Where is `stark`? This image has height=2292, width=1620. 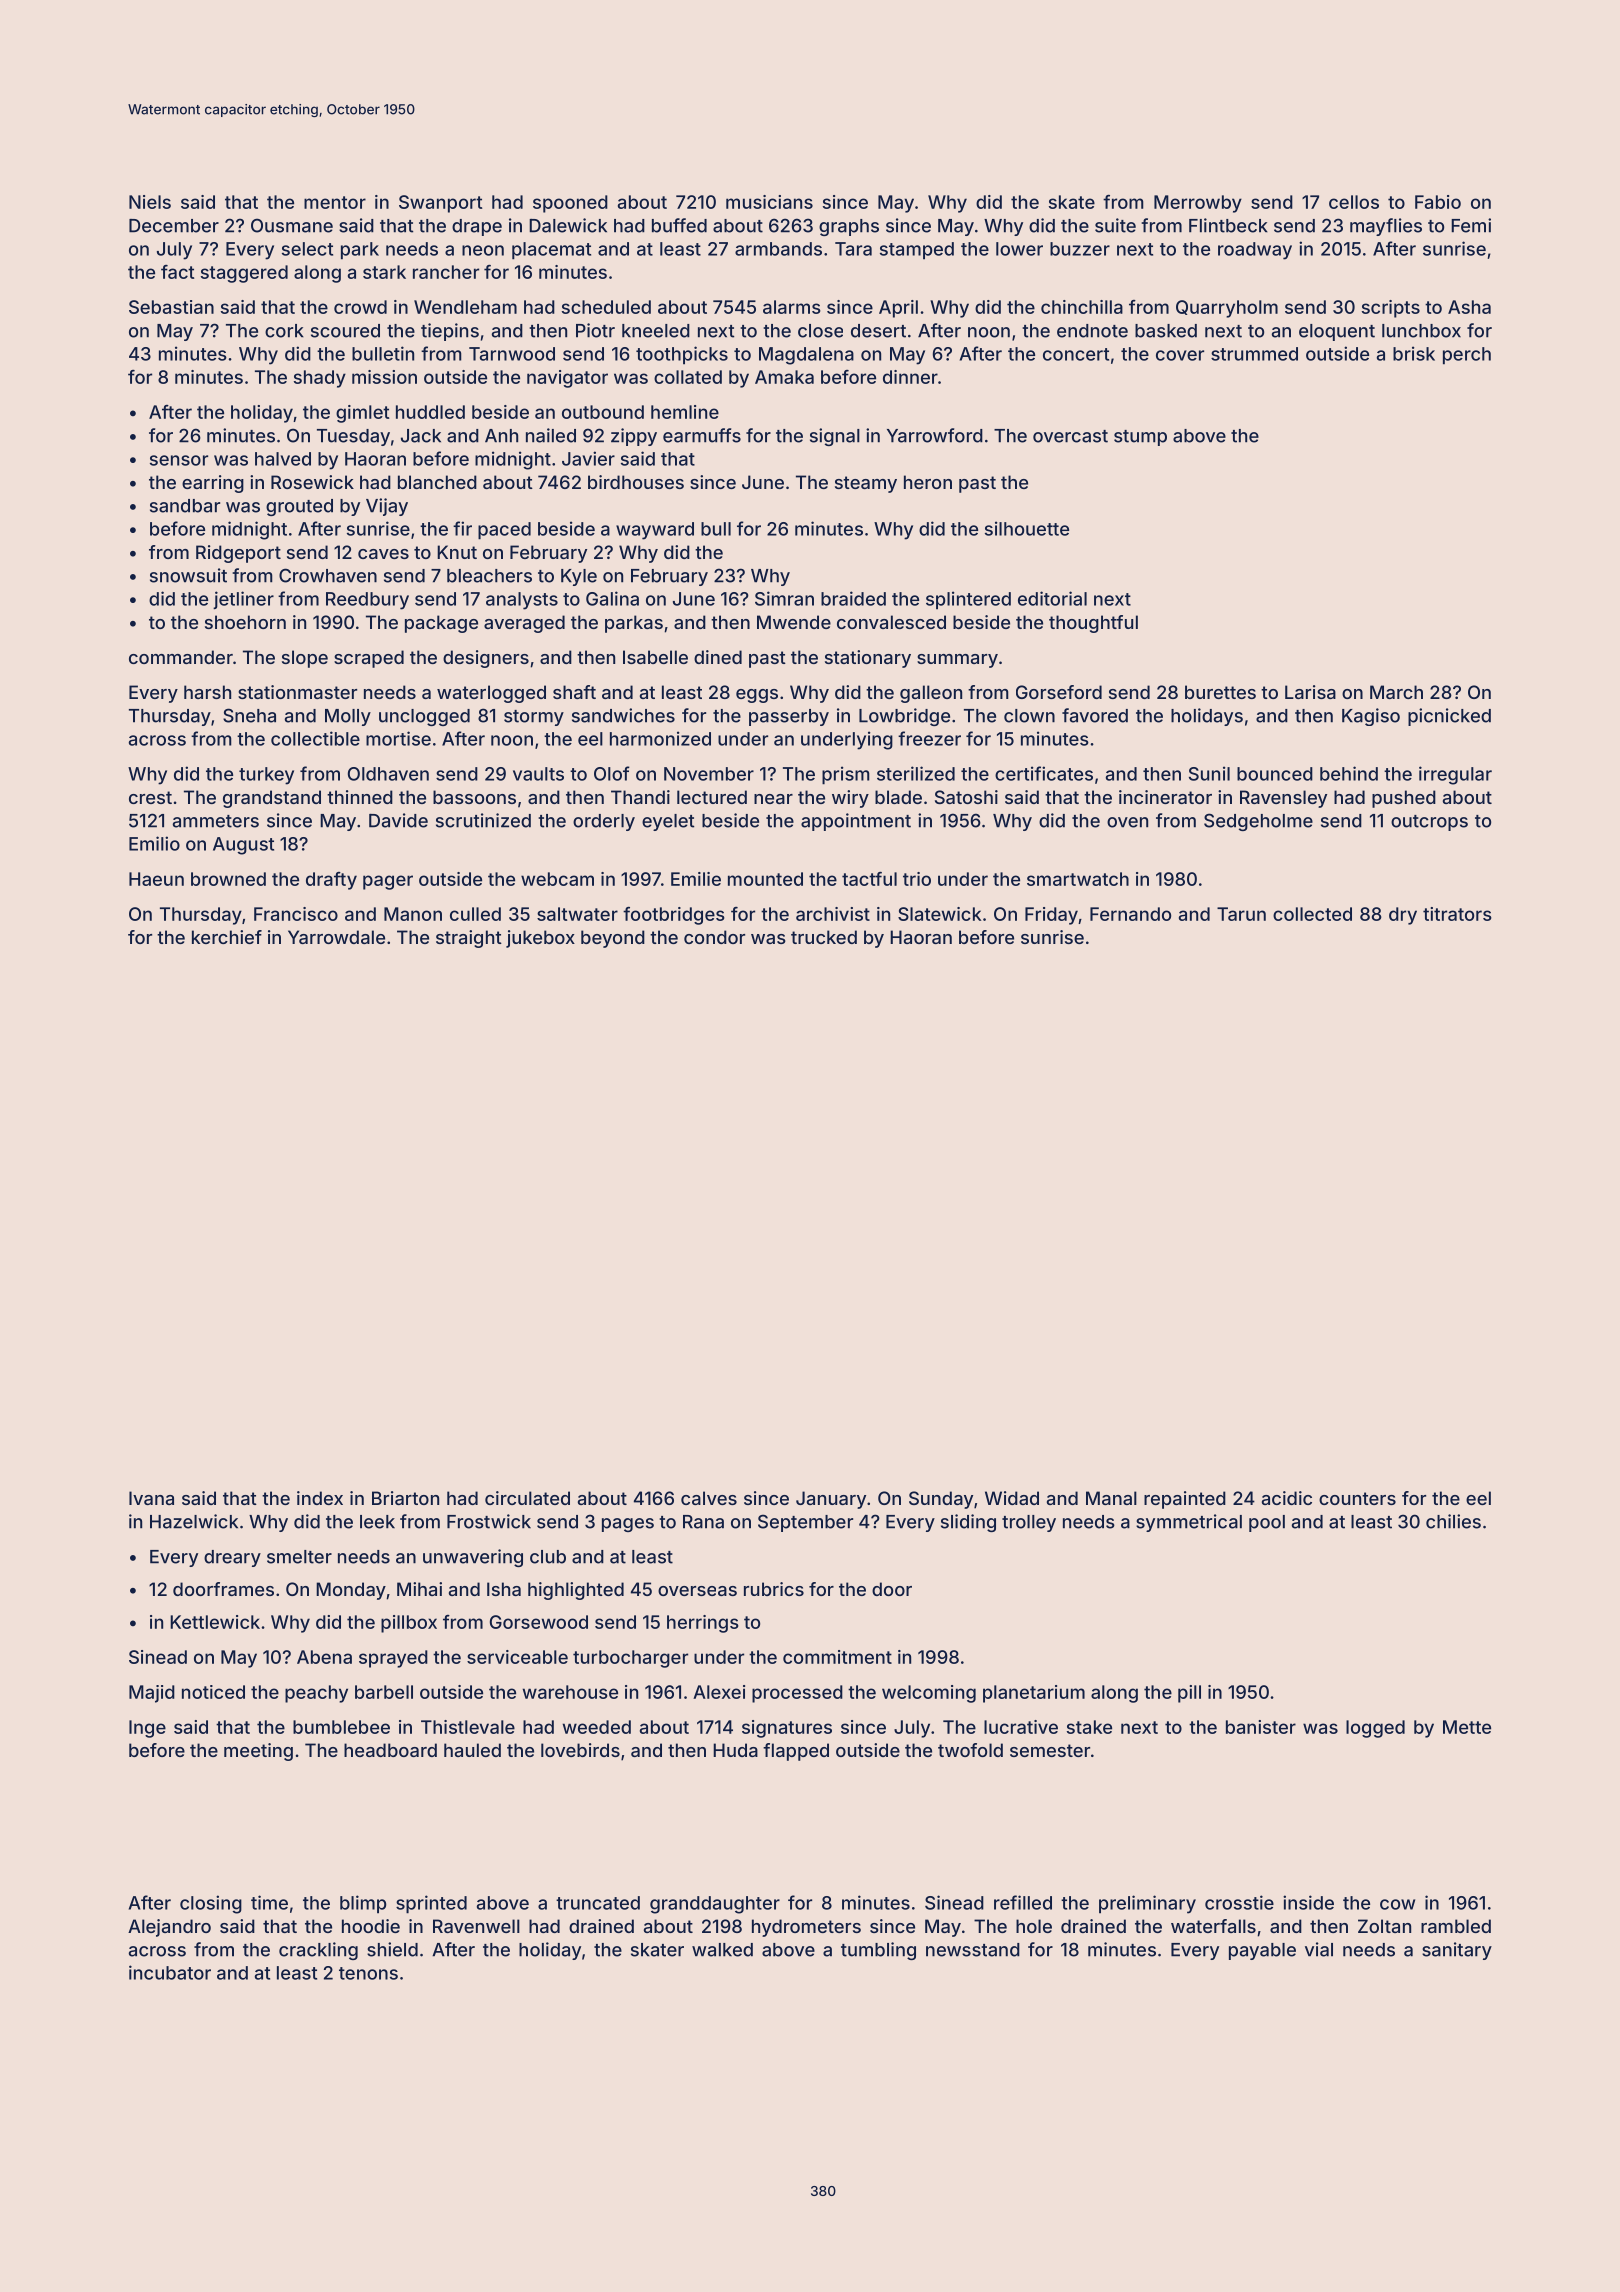
stark is located at coordinates (384, 272).
